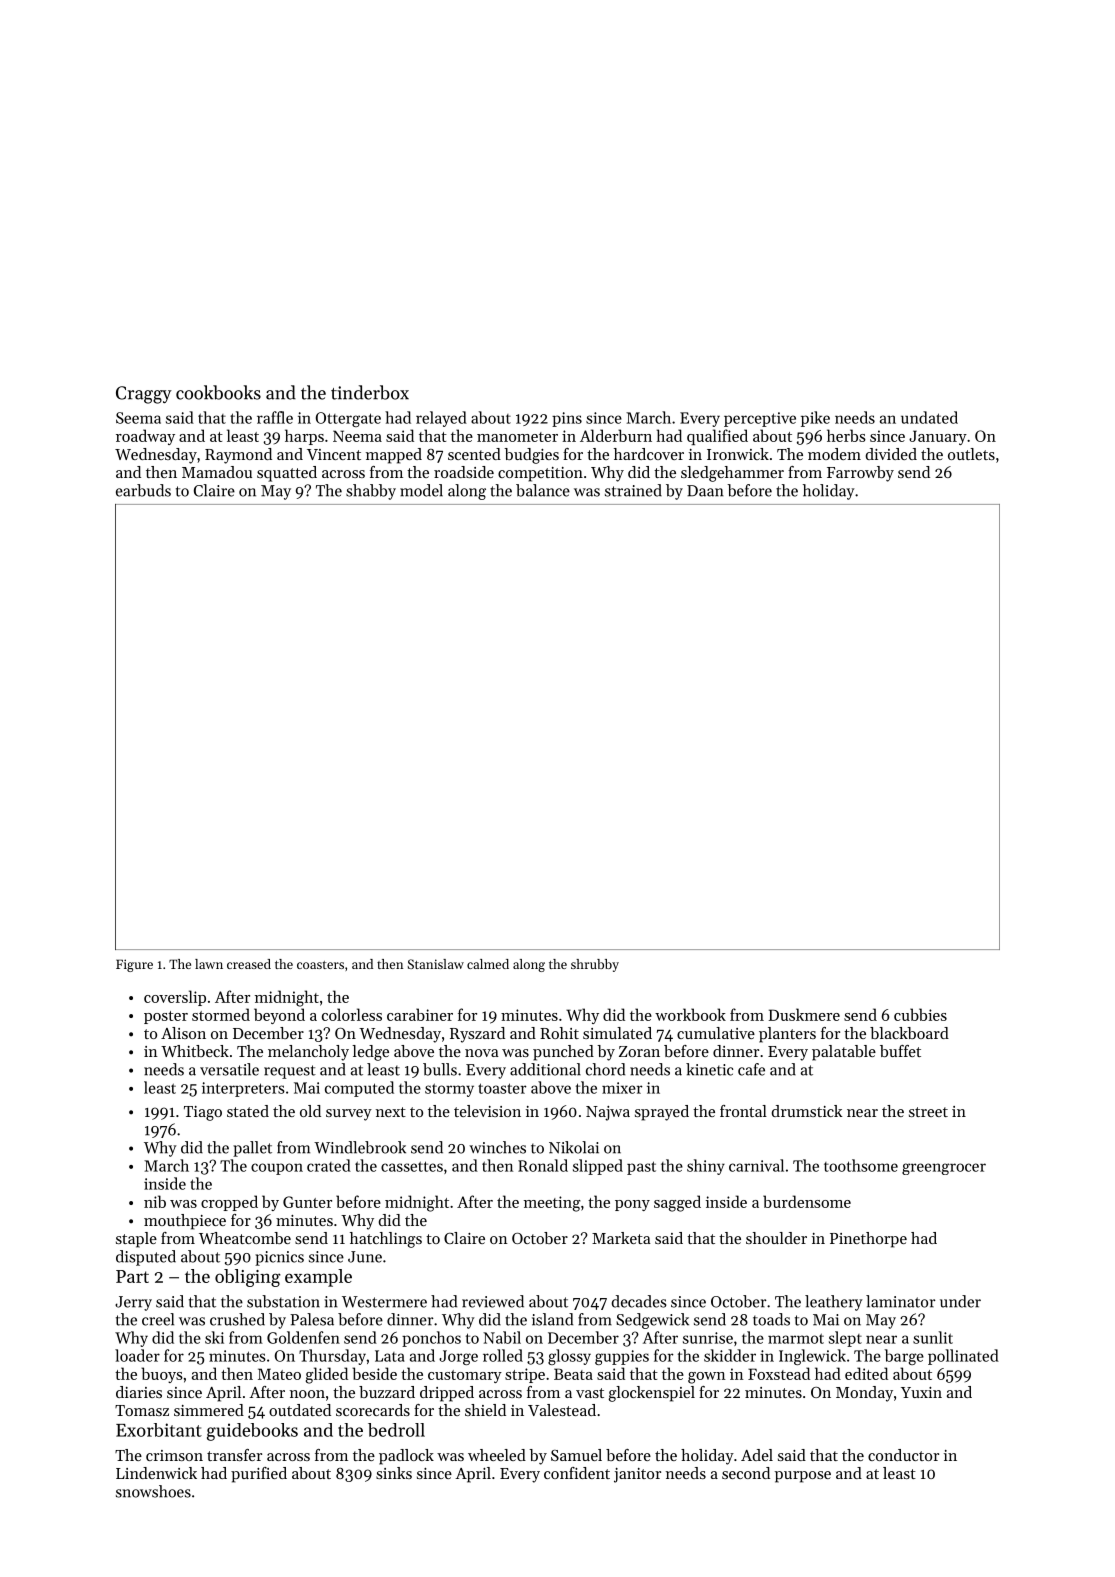  I want to click on hatchlings, so click(386, 1240).
